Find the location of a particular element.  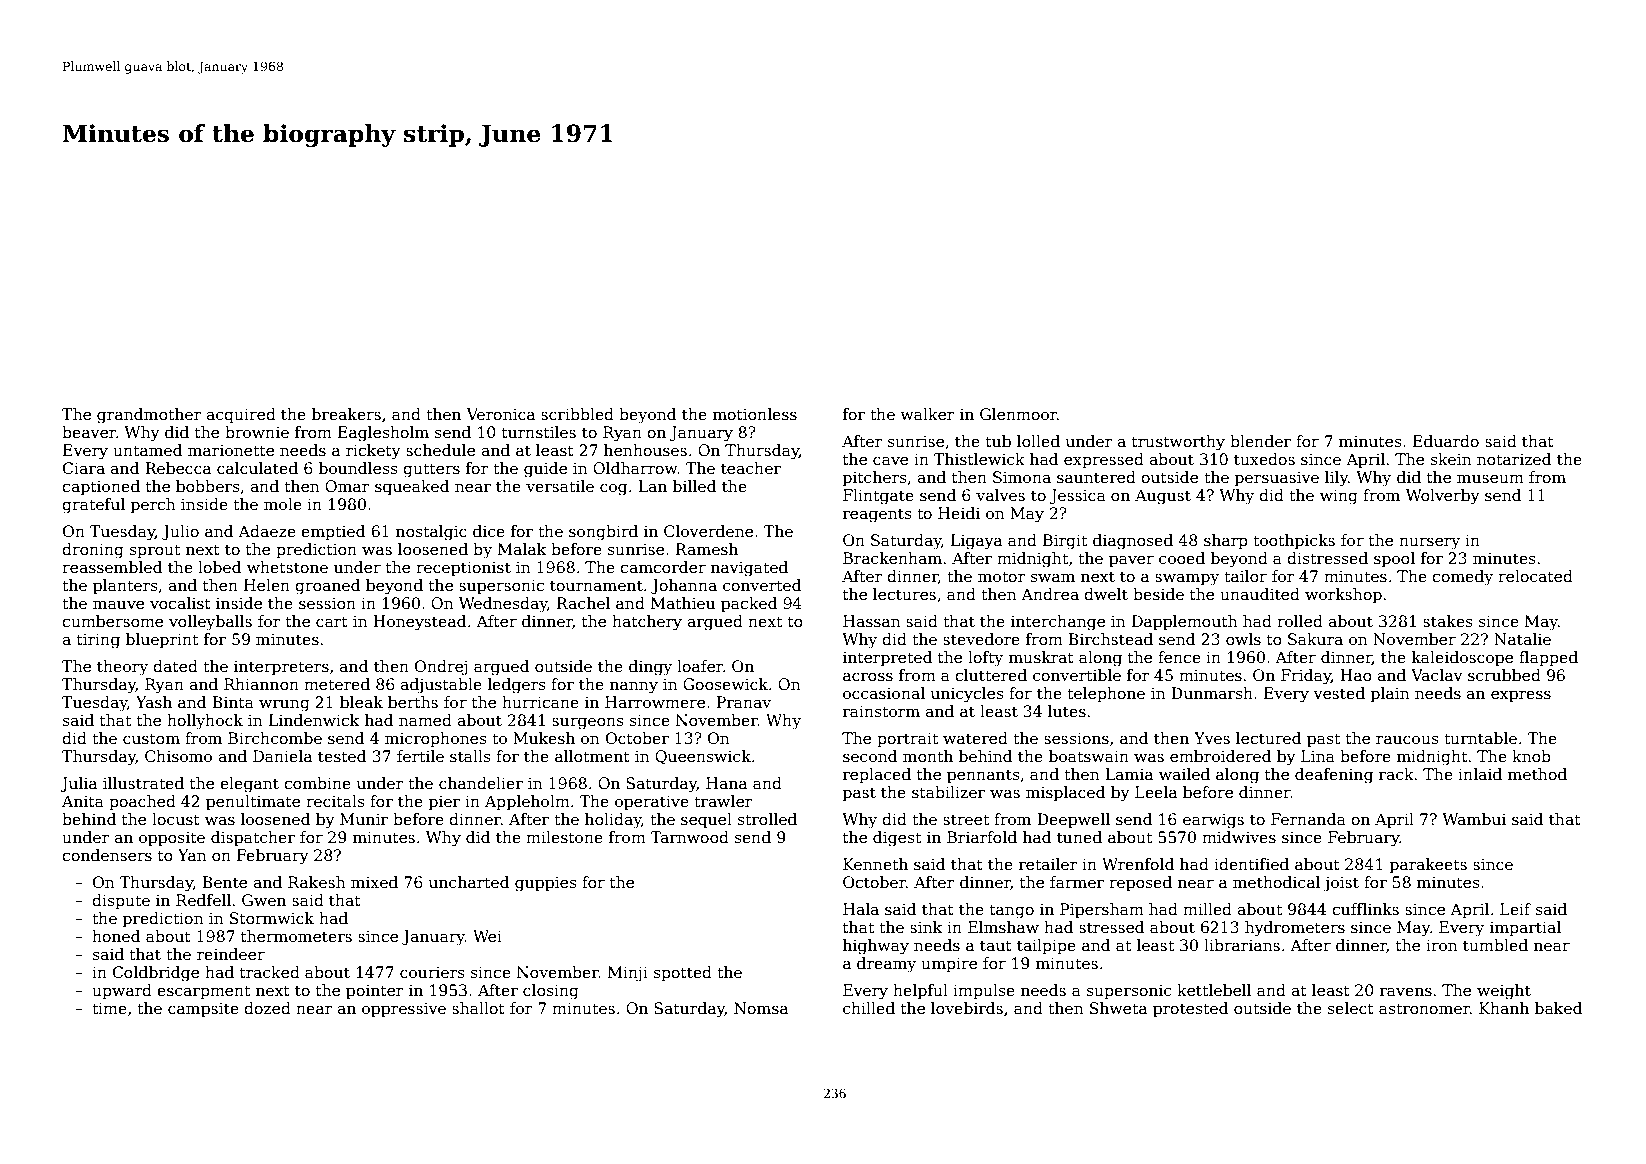

Gwen is located at coordinates (264, 900).
